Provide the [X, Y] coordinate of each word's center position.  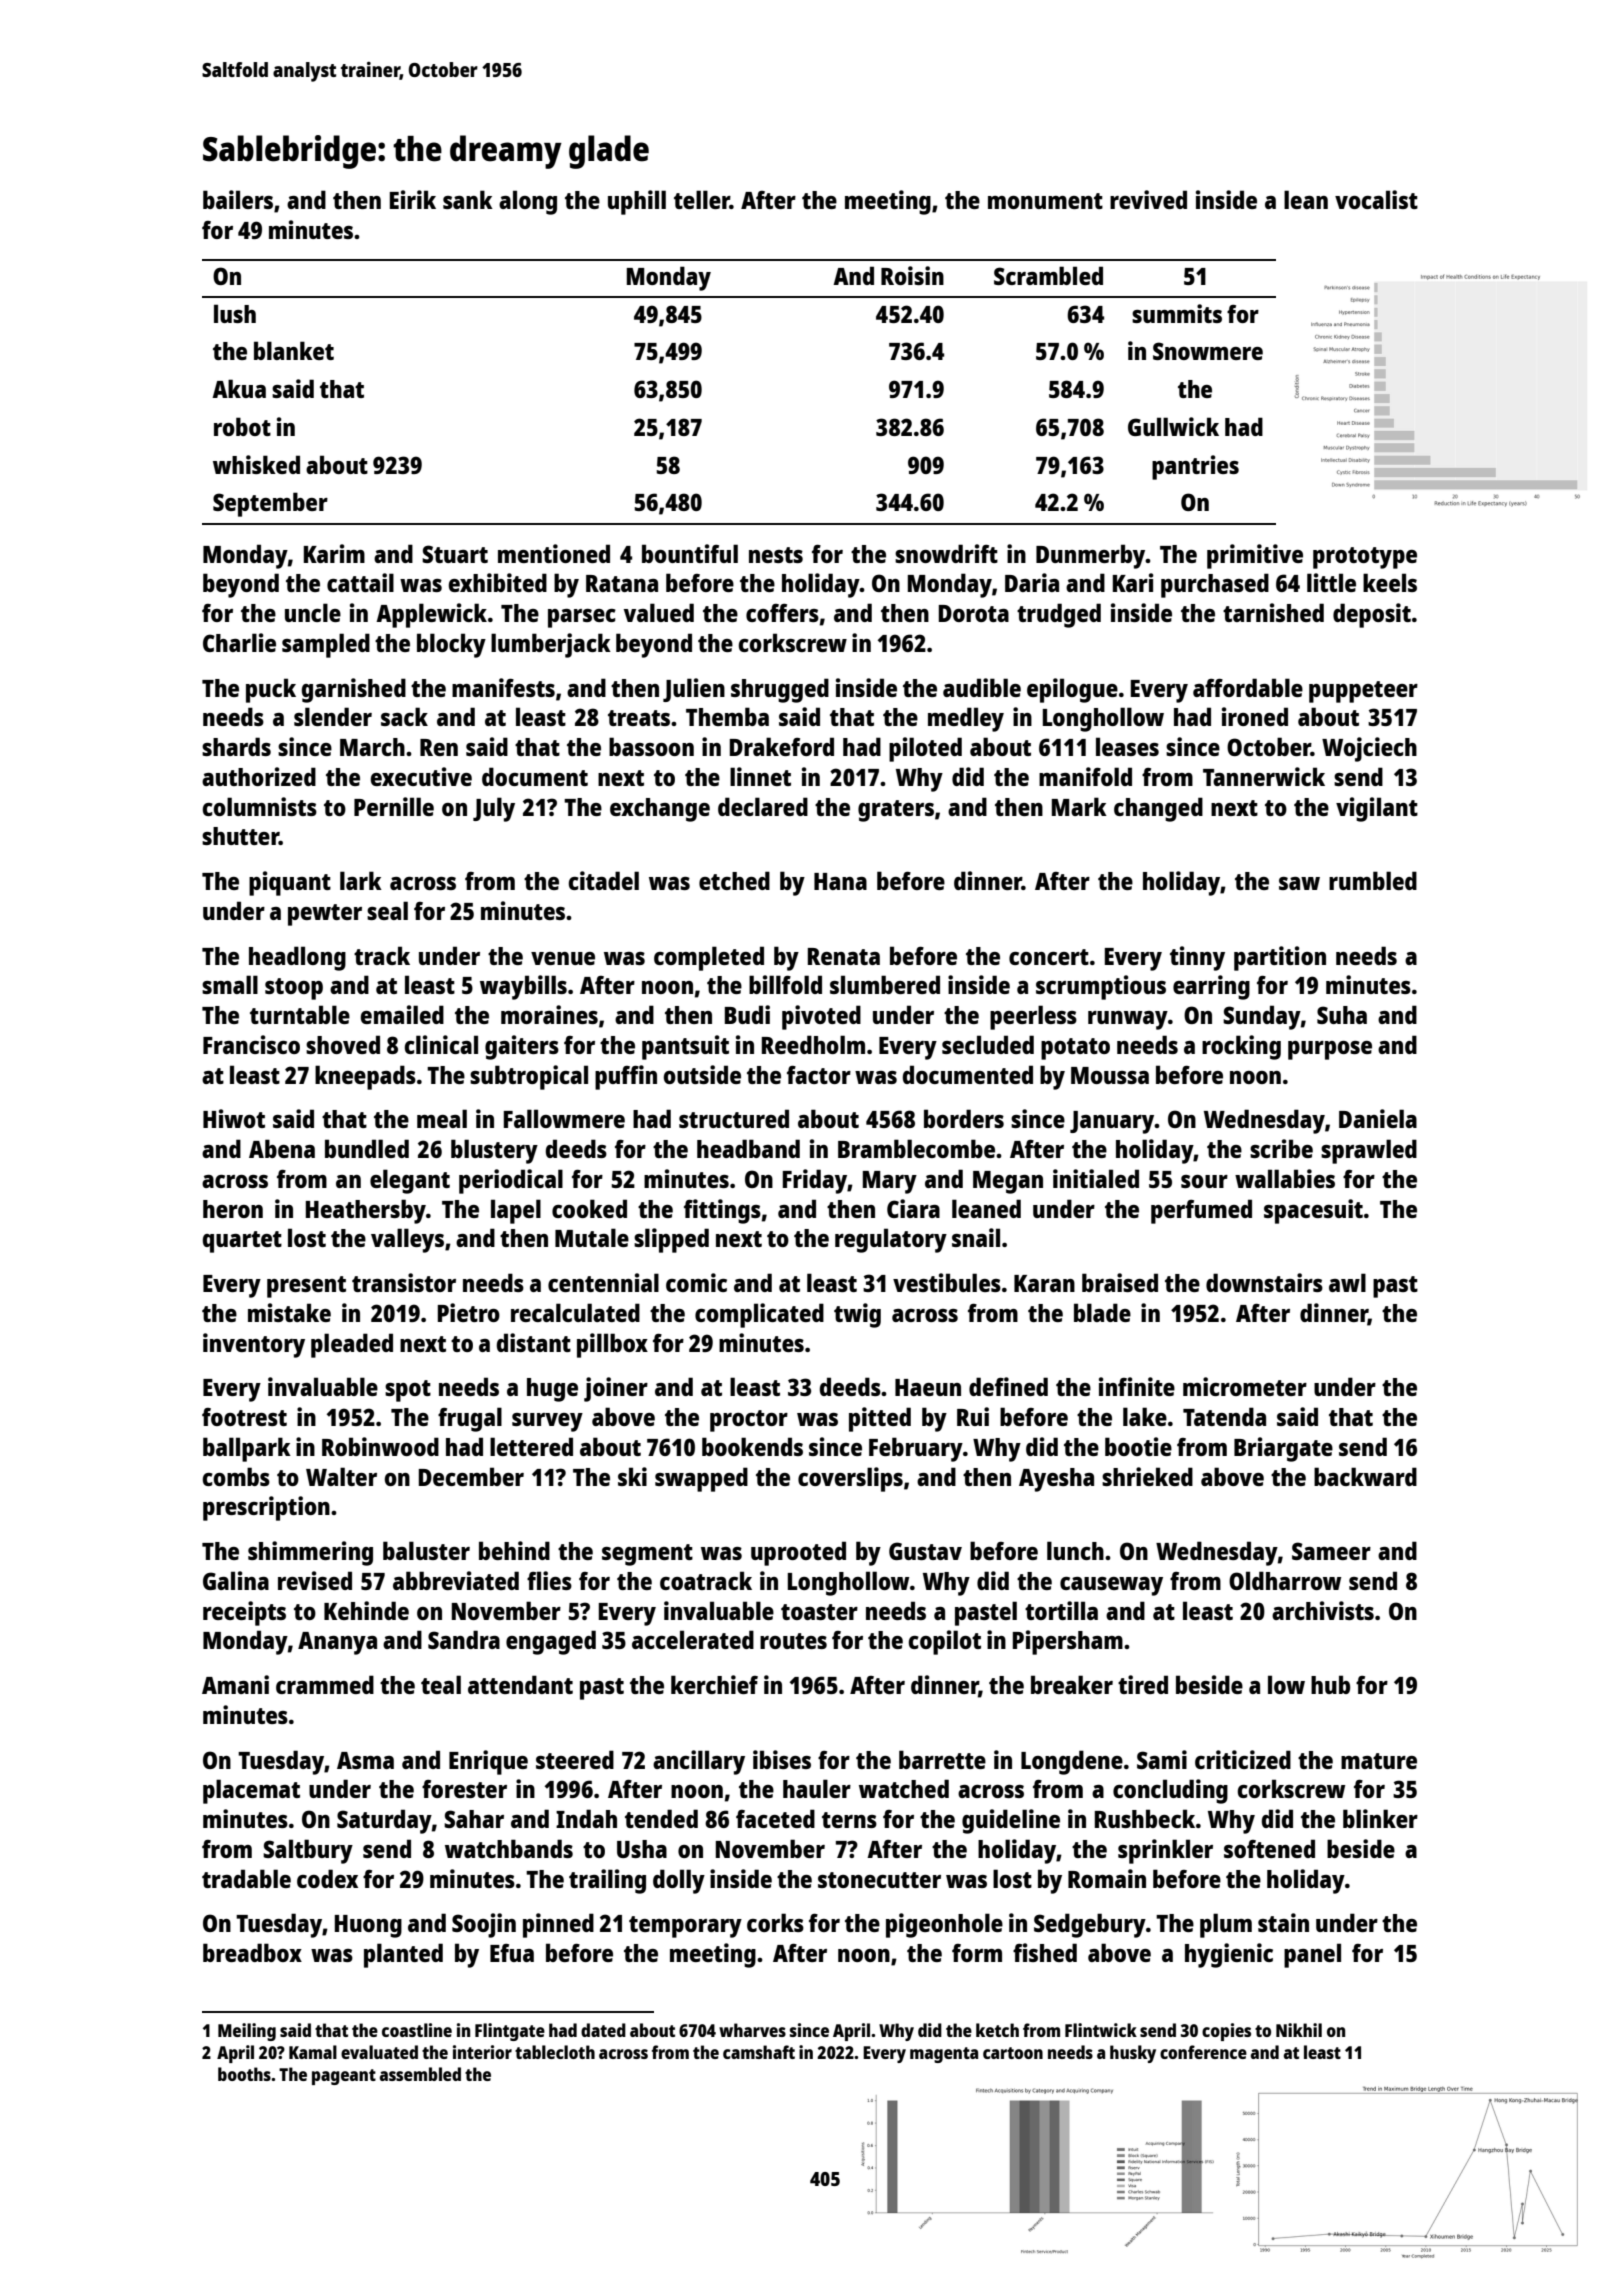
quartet [242, 1242]
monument [1045, 201]
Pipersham [1068, 1642]
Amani [235, 1684]
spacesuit [1313, 1211]
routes [793, 1641]
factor [819, 1075]
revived [1148, 199]
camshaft [759, 2052]
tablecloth [555, 2052]
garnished [354, 690]
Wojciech [1369, 749]
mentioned [554, 553]
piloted [925, 749]
